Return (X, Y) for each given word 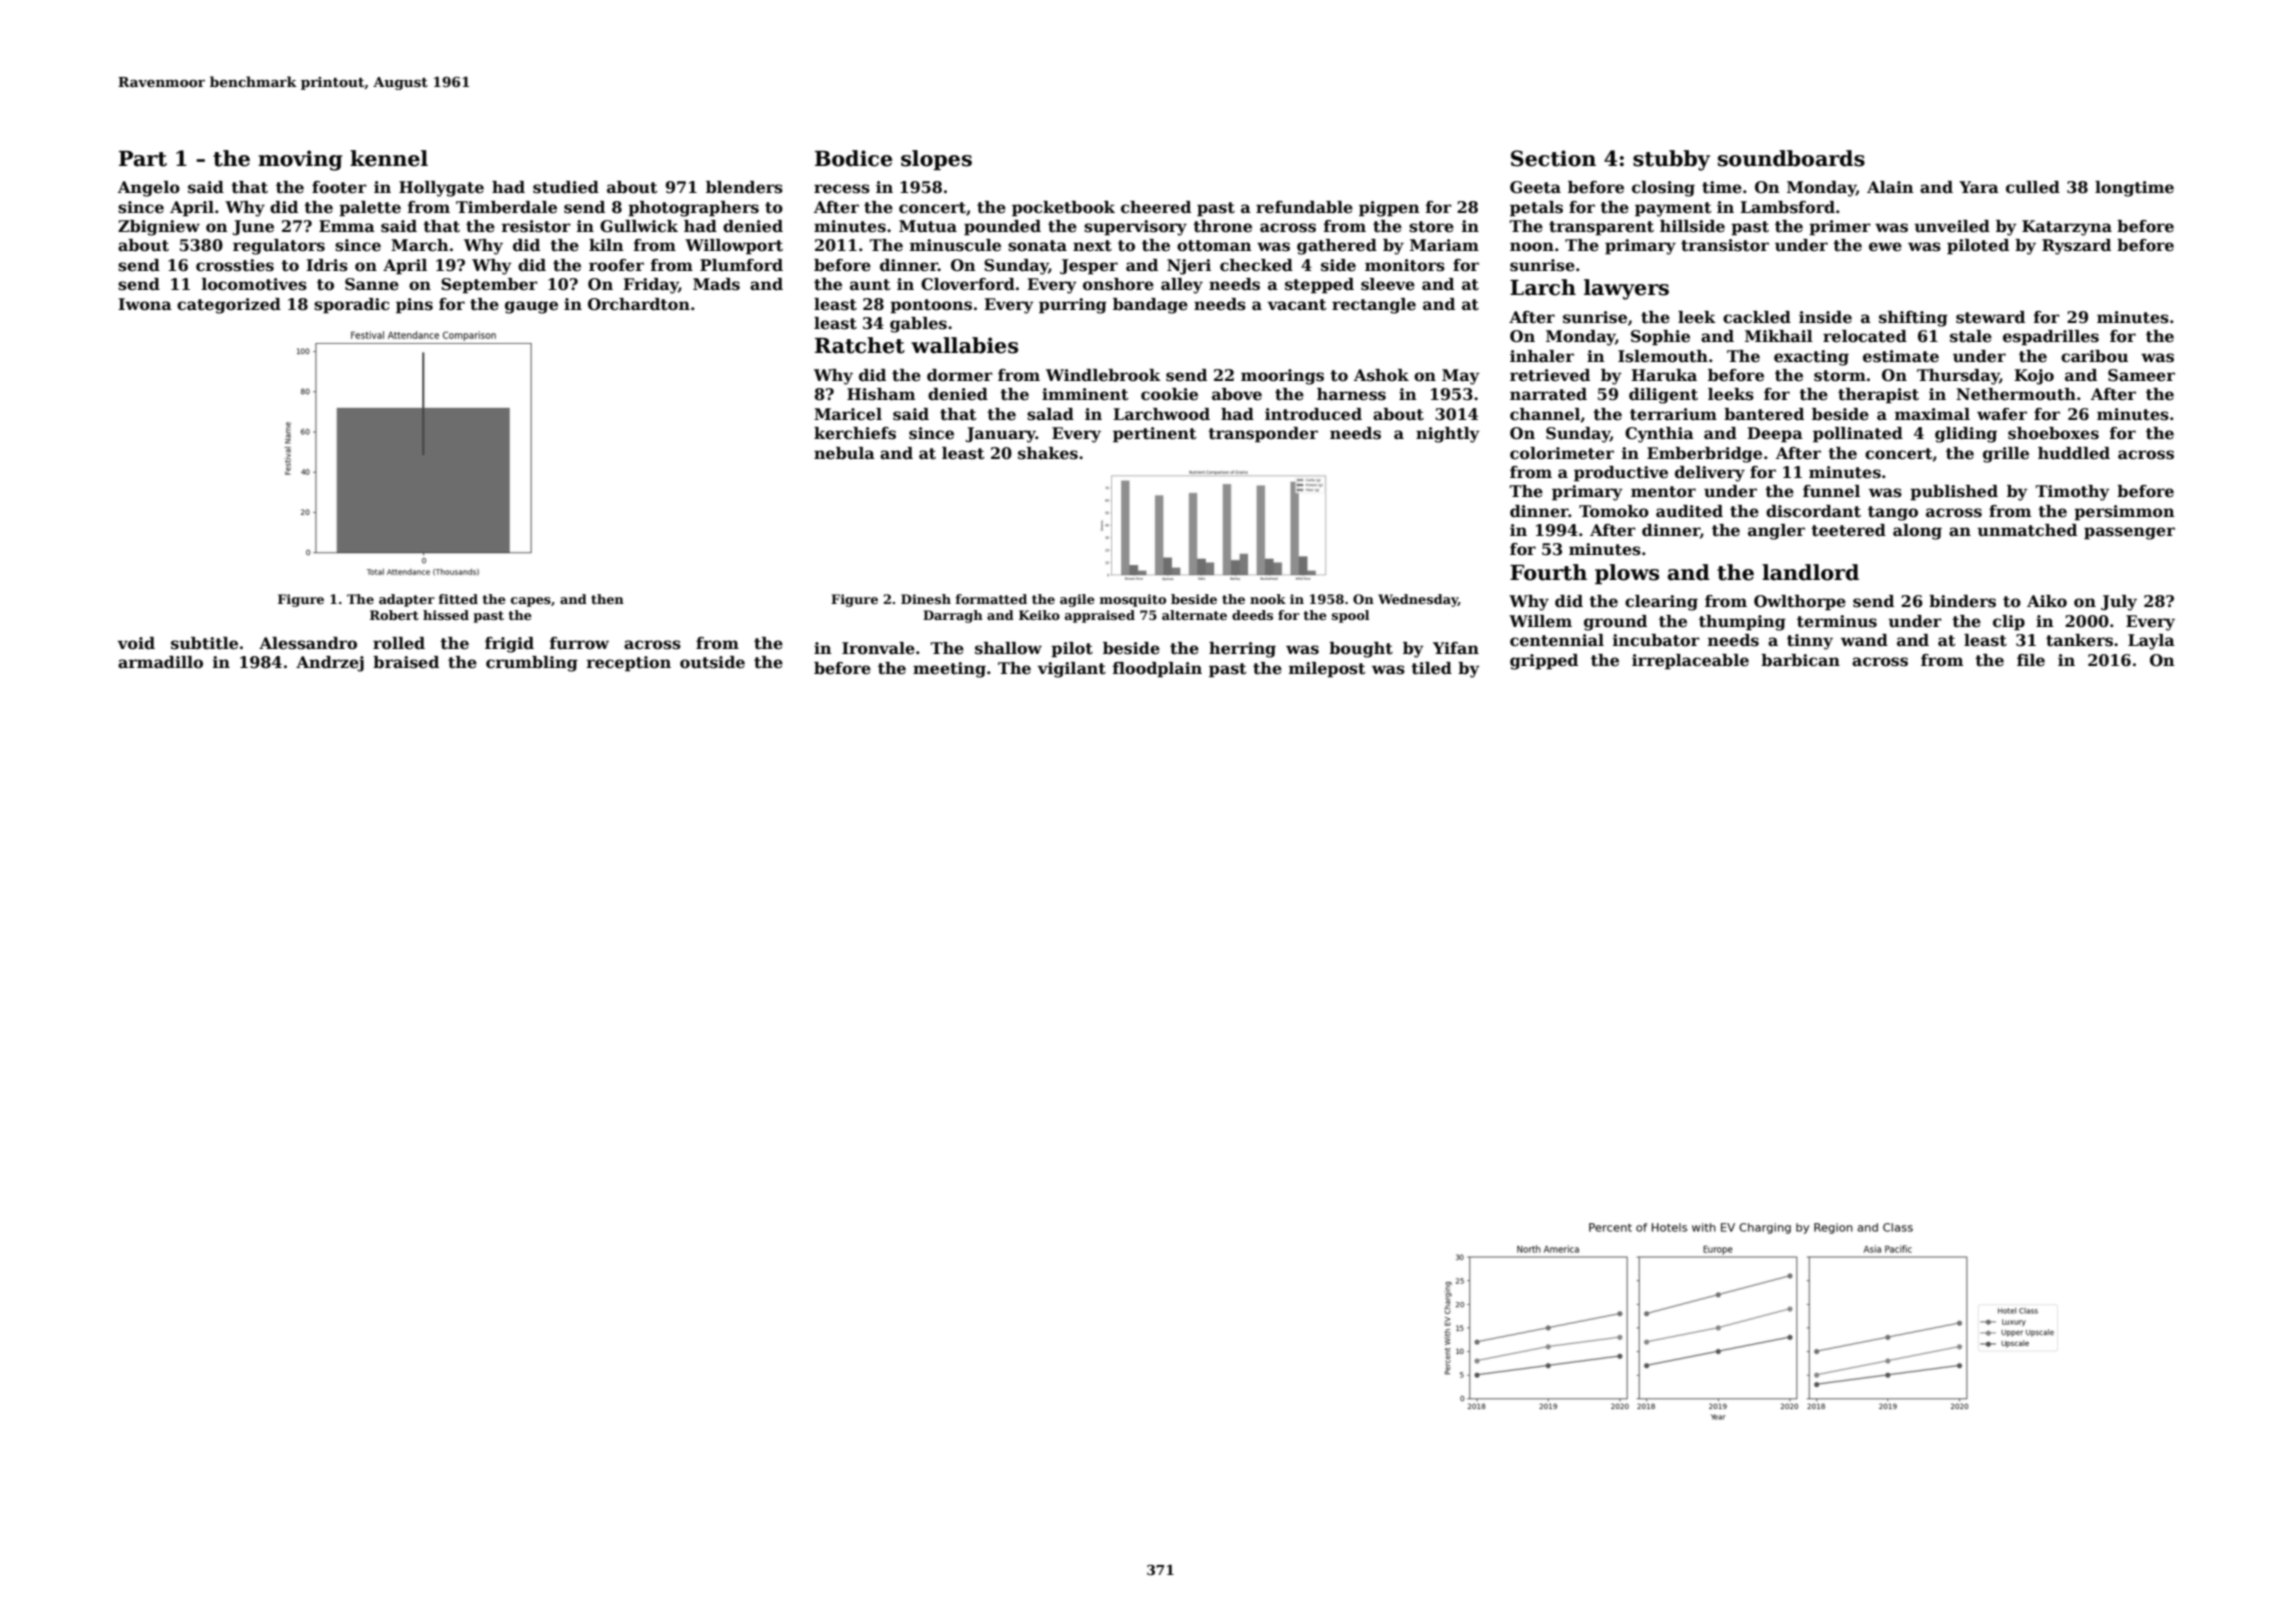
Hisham (881, 394)
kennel (389, 158)
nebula (844, 453)
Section (1553, 158)
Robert (394, 615)
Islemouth (1663, 356)
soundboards (1791, 158)
